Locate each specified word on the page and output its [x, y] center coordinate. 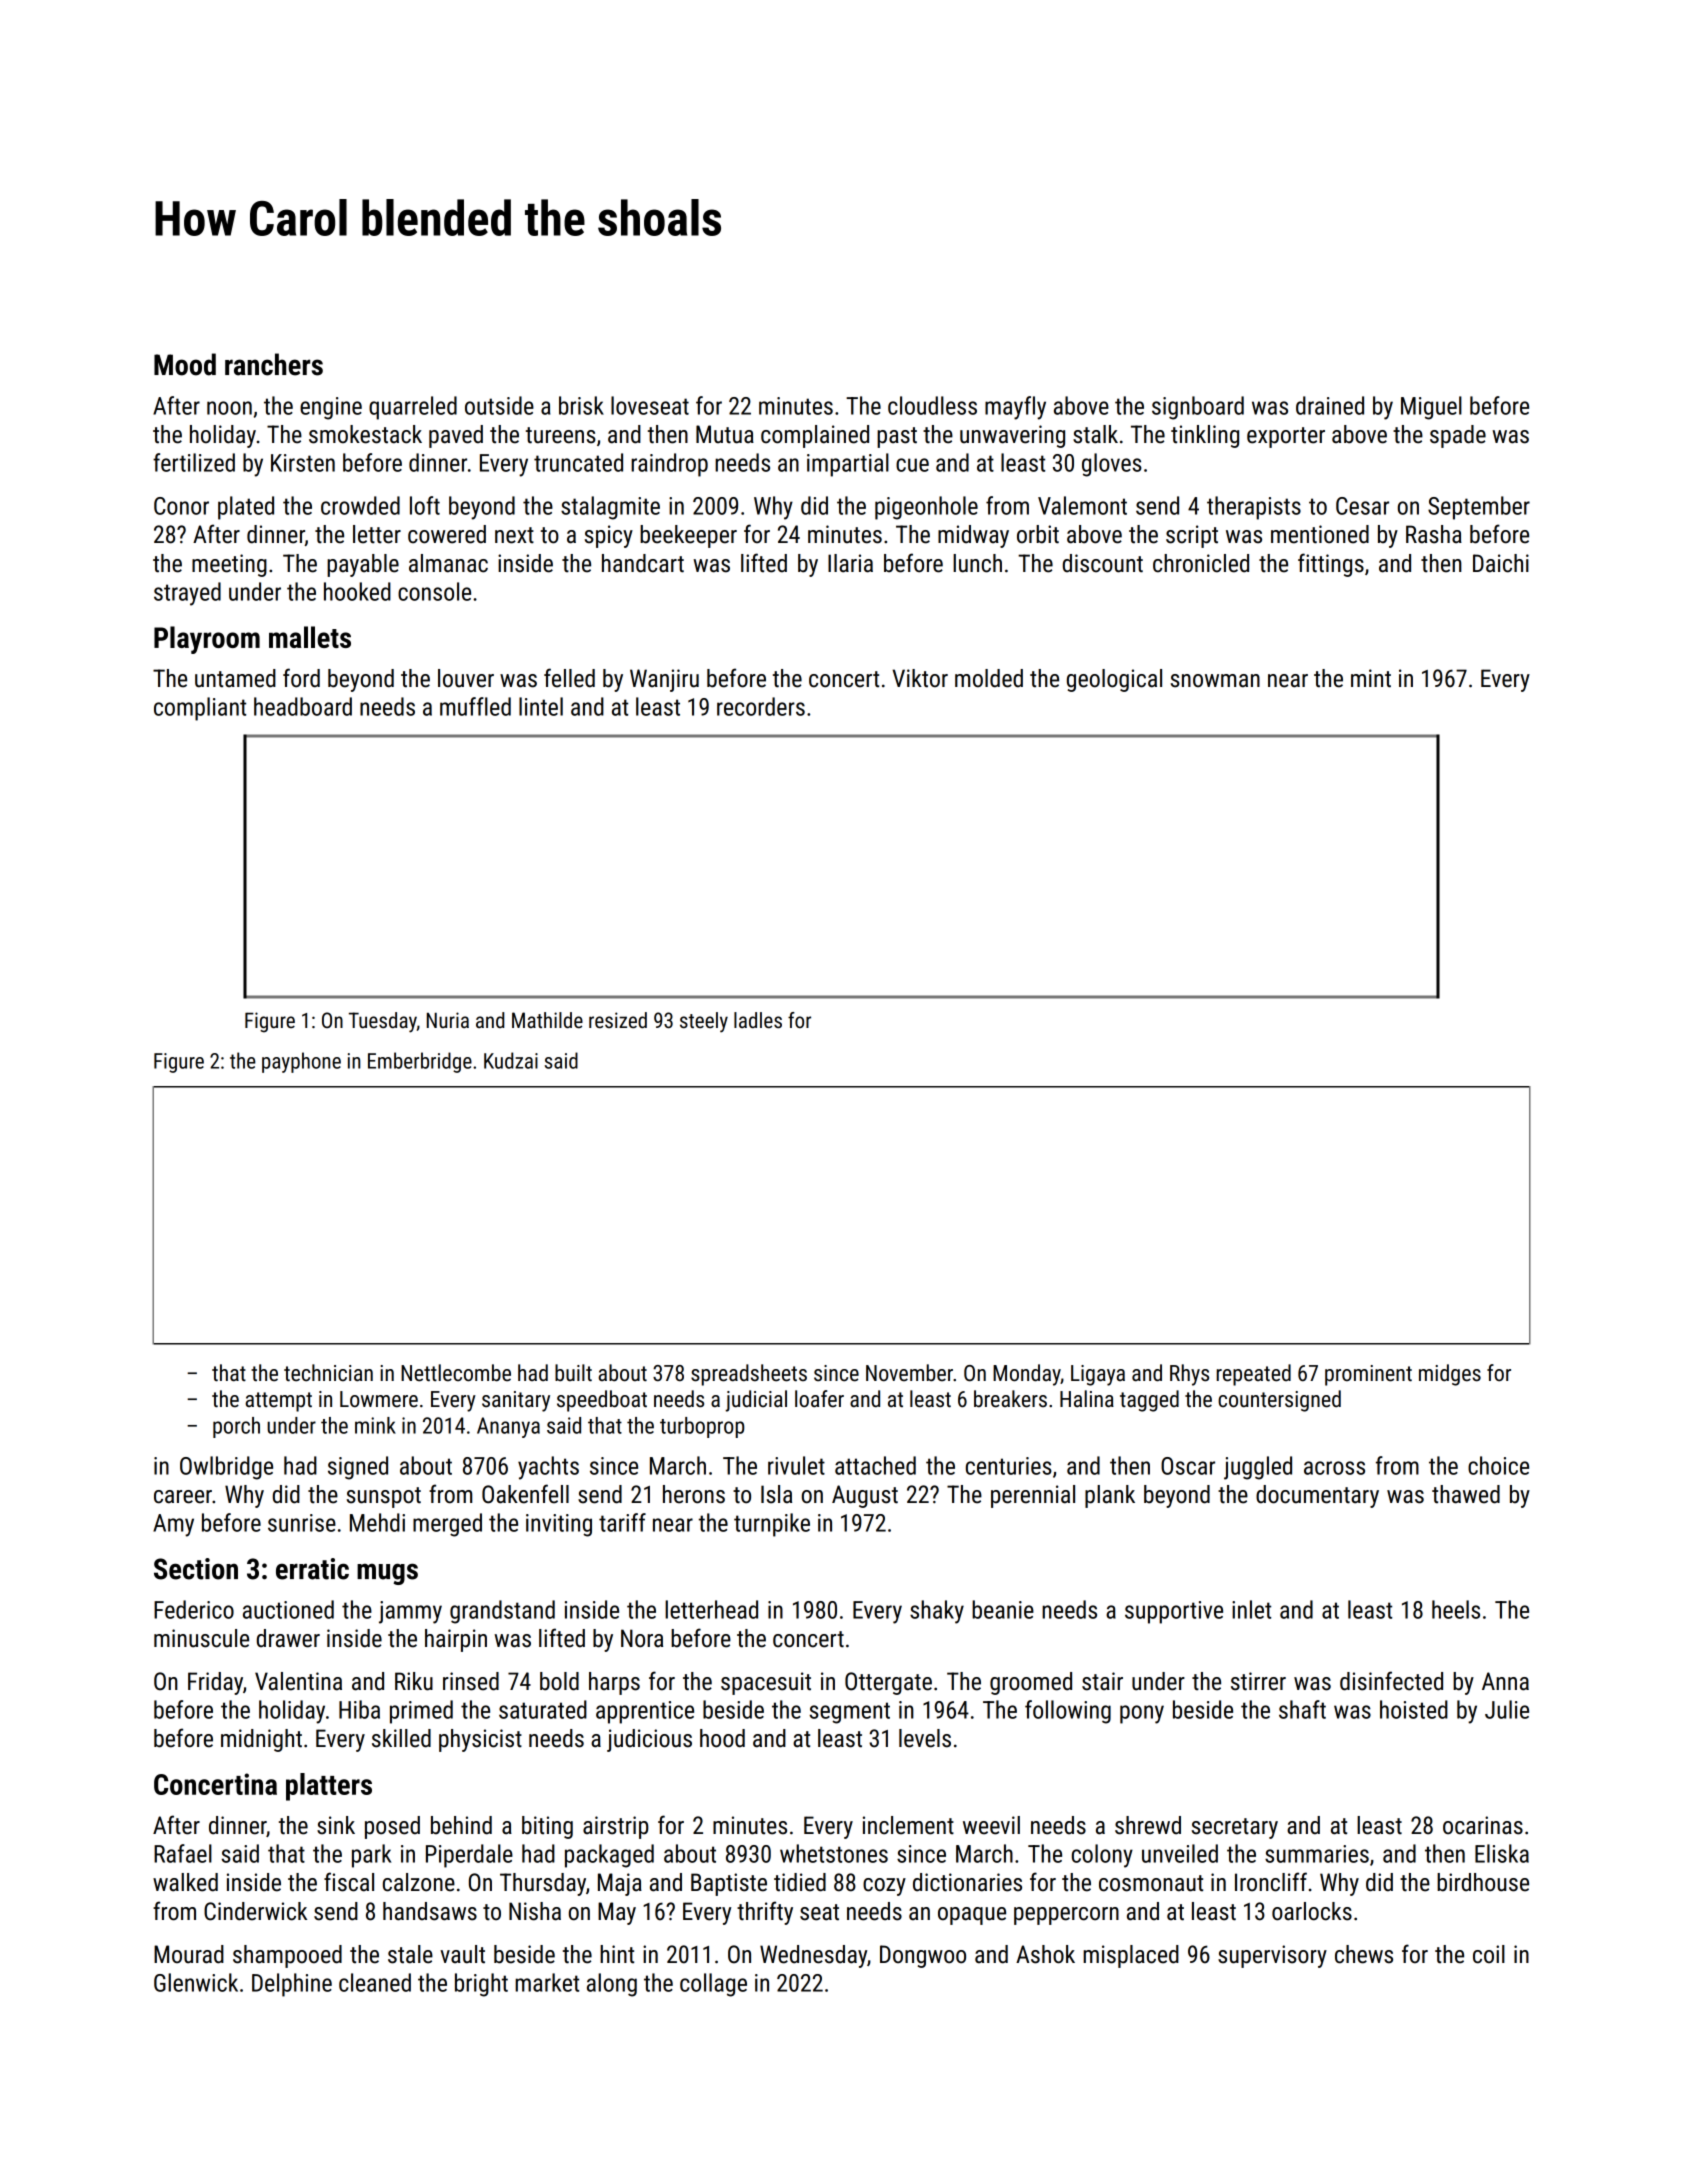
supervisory [1272, 1956]
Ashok [1045, 1954]
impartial [848, 465]
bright [481, 1985]
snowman [1215, 681]
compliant [200, 709]
